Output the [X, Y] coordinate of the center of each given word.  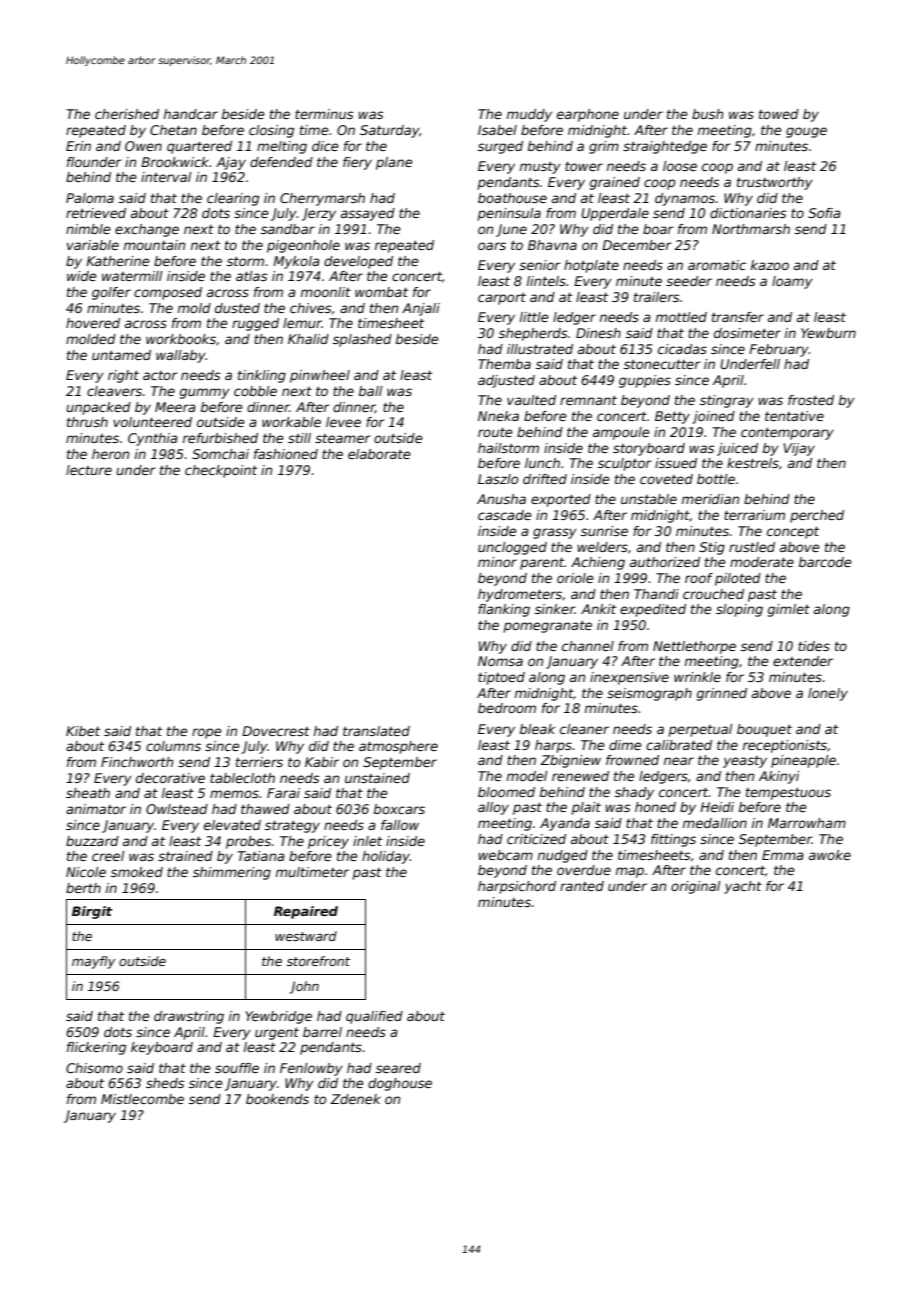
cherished [127, 114]
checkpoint [221, 471]
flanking [504, 610]
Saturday [389, 131]
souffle [237, 1068]
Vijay [799, 449]
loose [680, 166]
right [123, 376]
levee [343, 422]
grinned [722, 694]
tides [814, 646]
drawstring [189, 1017]
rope [207, 733]
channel [588, 646]
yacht [743, 887]
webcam [505, 855]
